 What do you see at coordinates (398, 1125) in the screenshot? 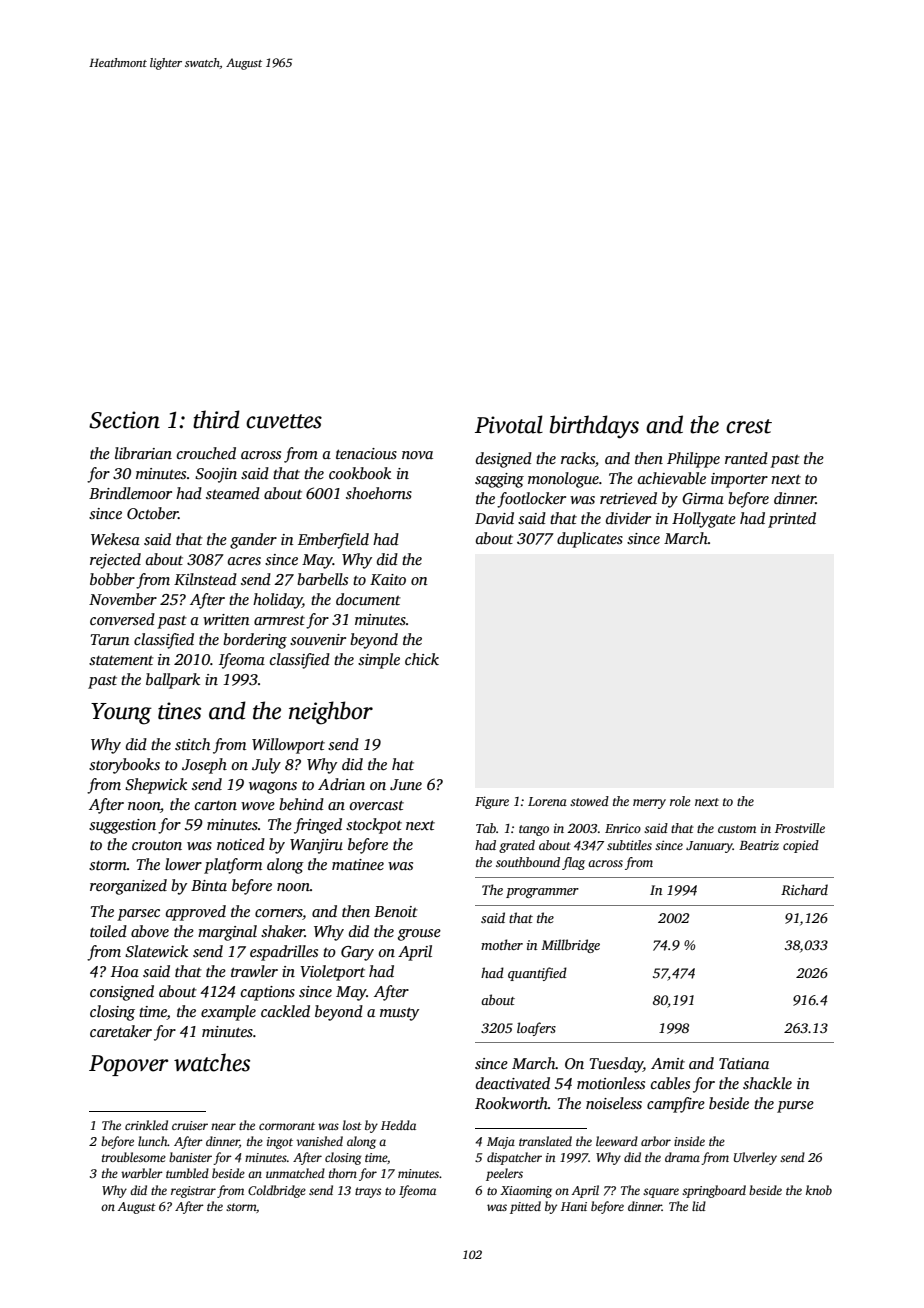
I see `Hedda` at bounding box center [398, 1125].
